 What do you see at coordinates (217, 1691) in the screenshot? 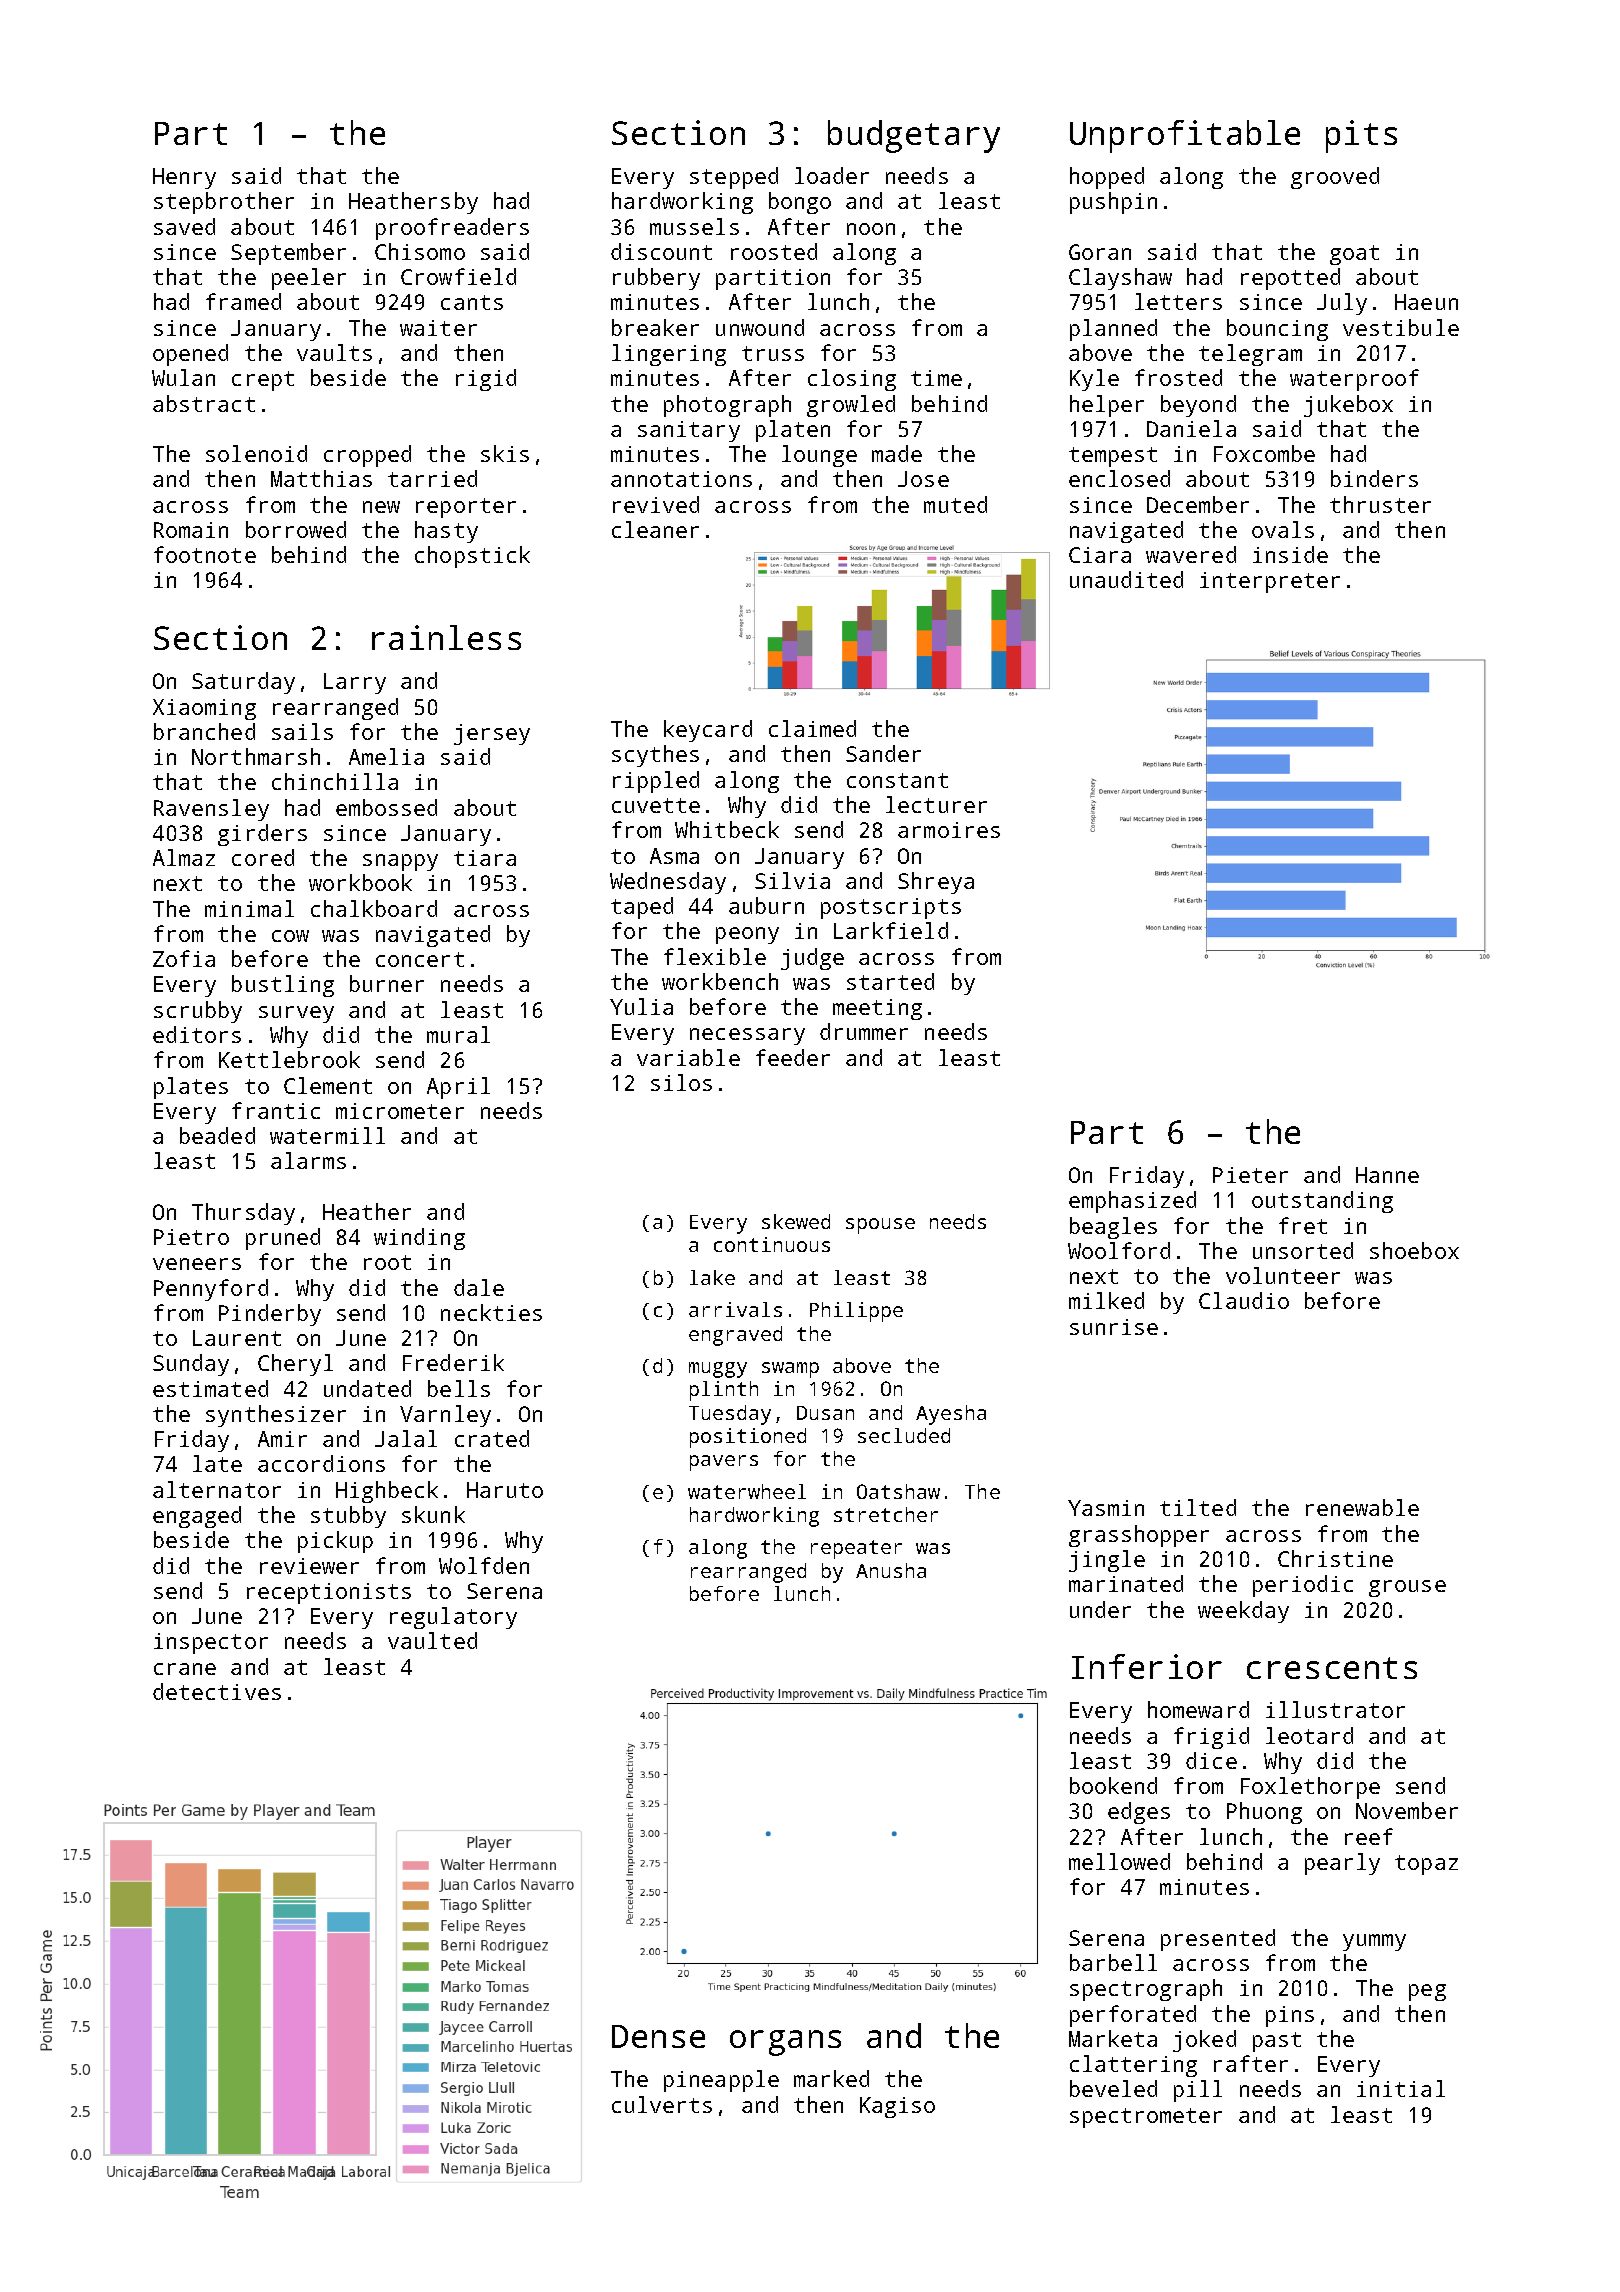
I see `detectives` at bounding box center [217, 1691].
